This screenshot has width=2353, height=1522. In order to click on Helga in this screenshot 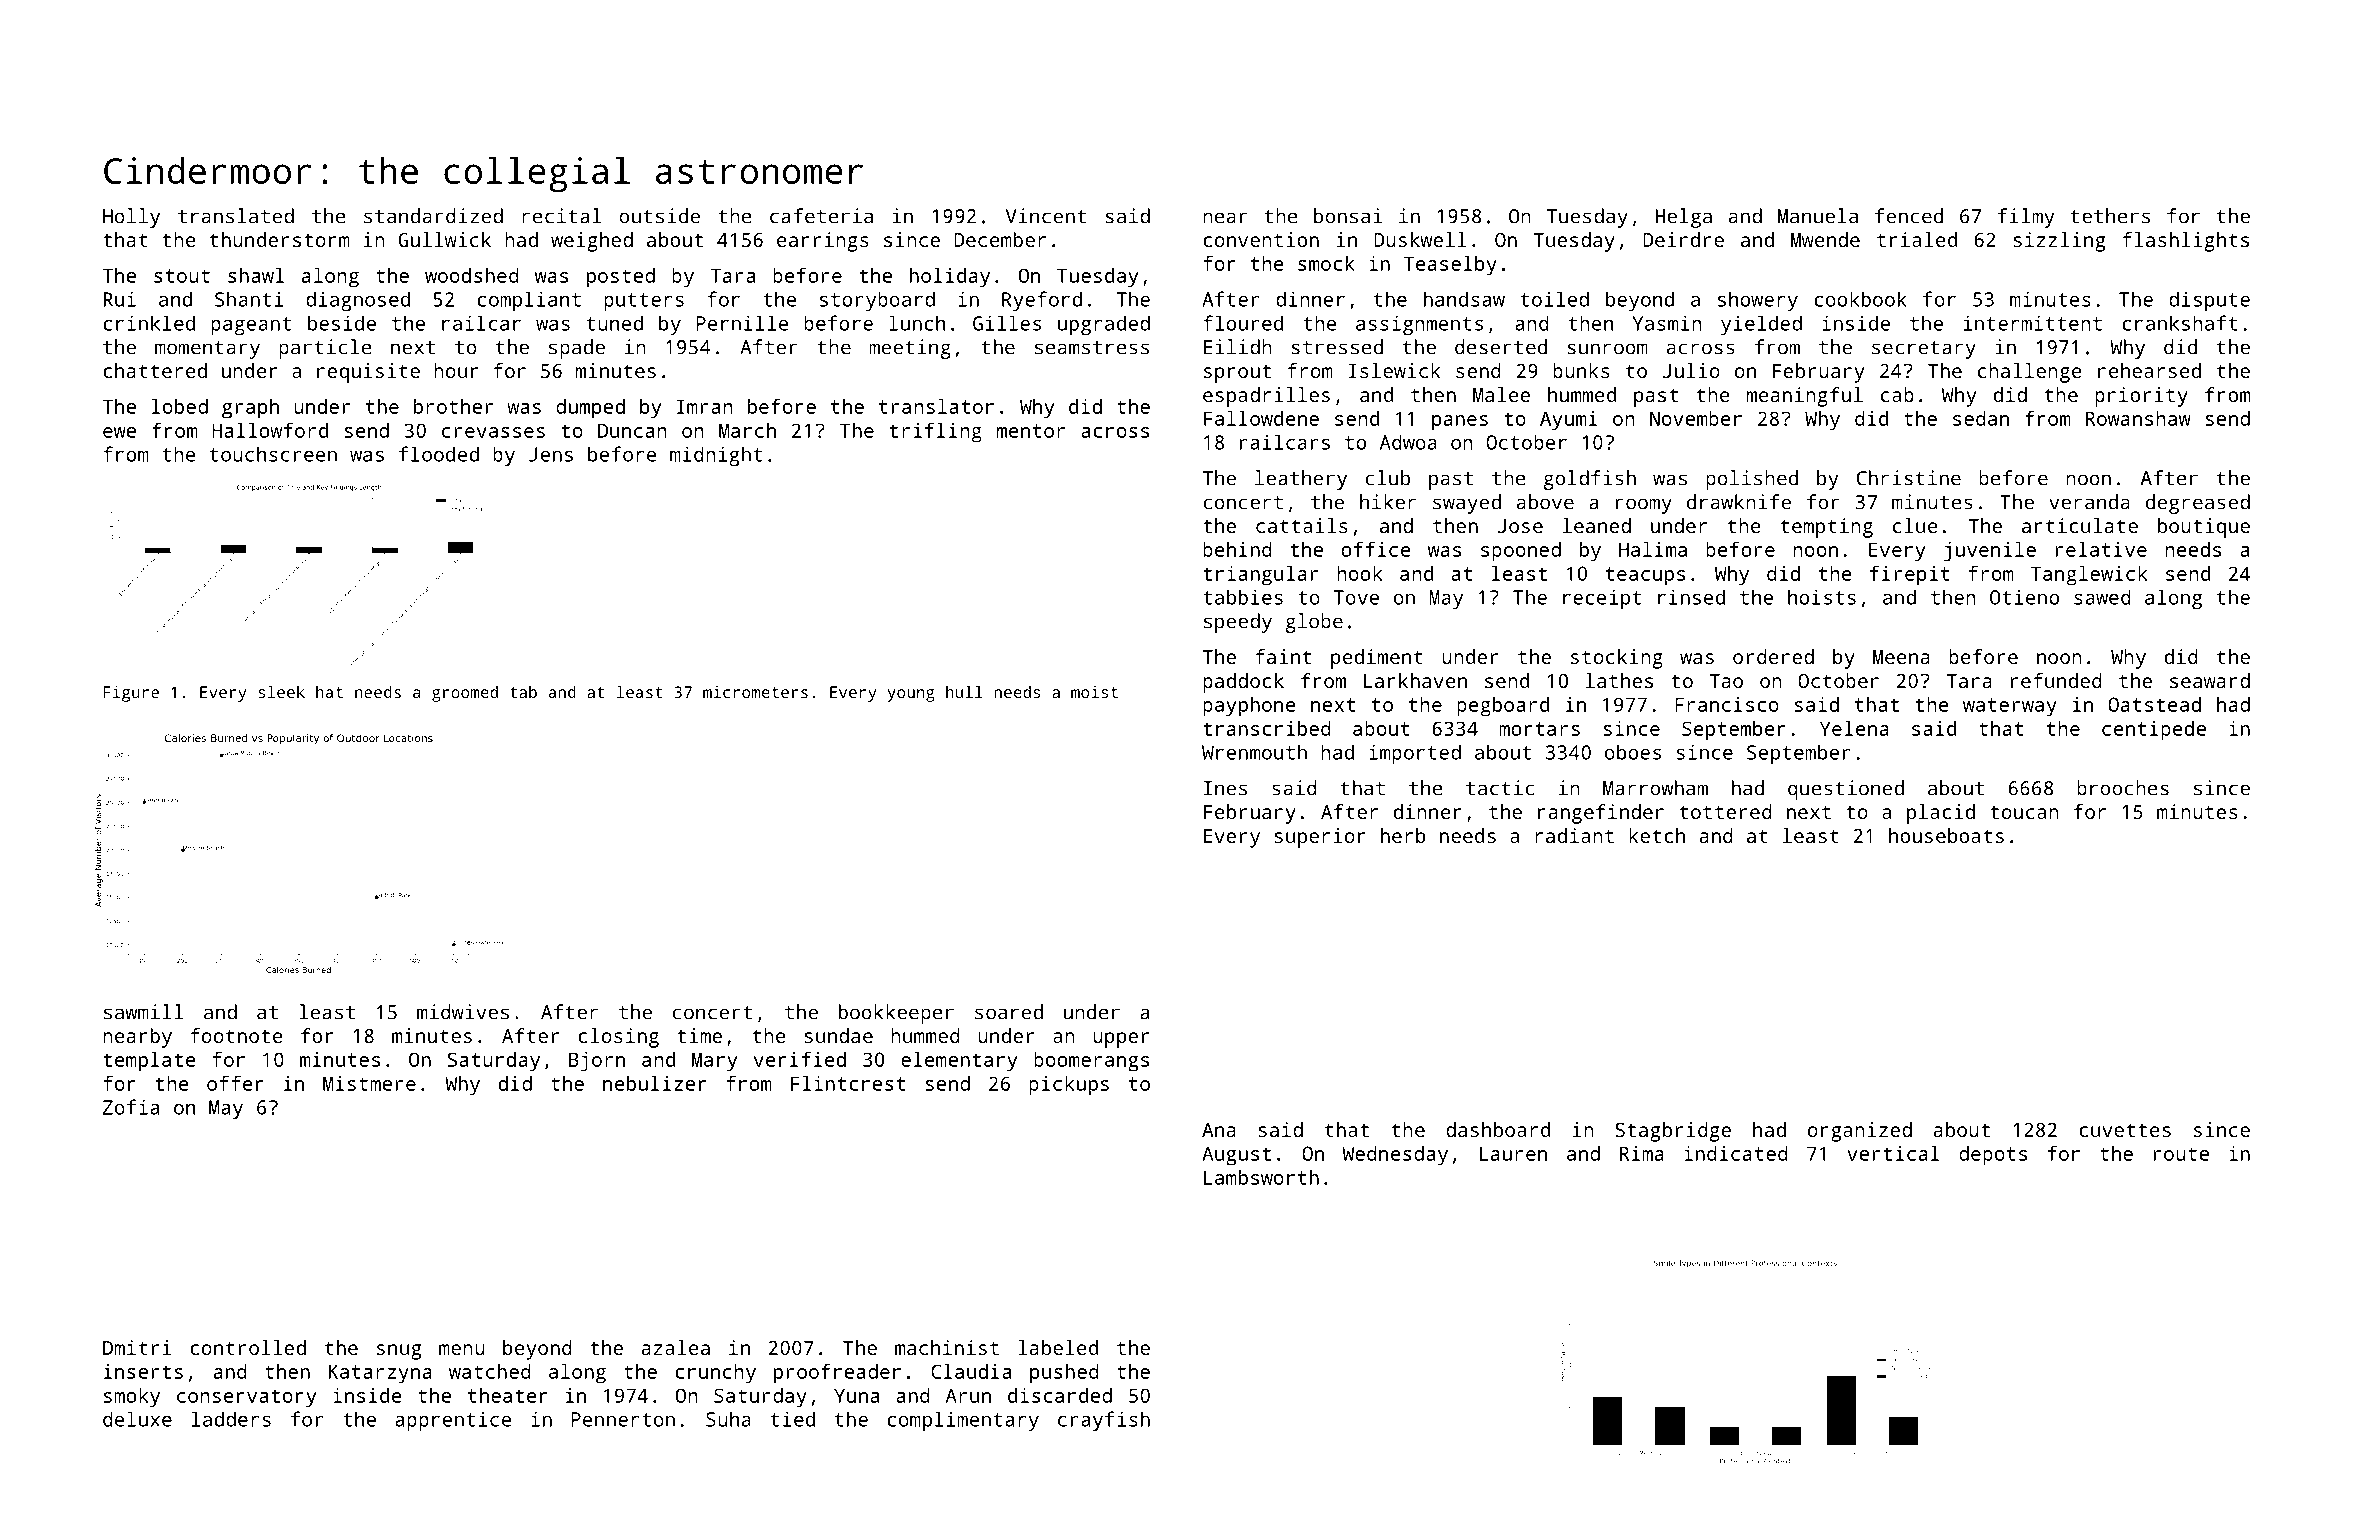, I will do `click(1684, 218)`.
